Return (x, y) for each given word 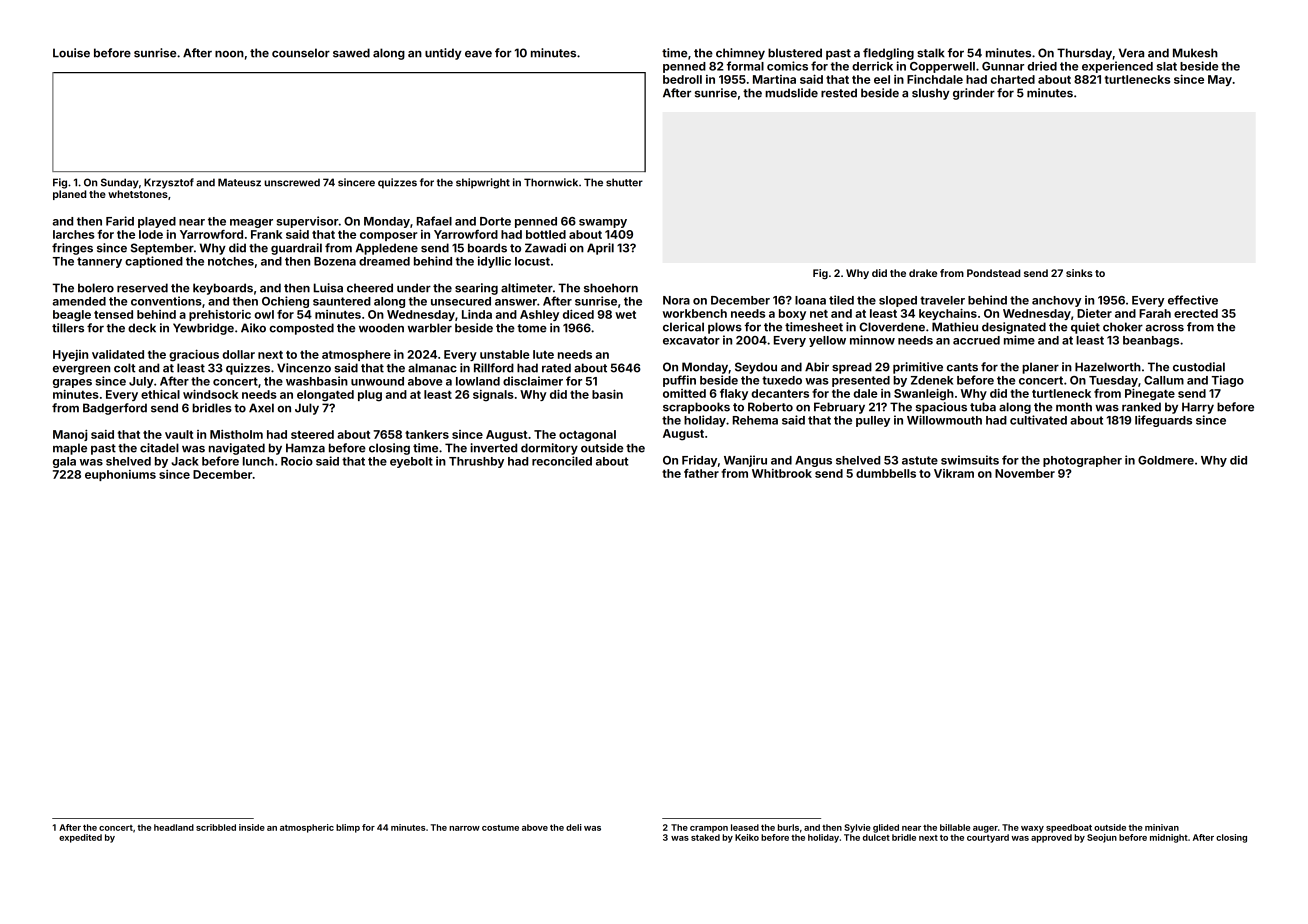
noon (229, 54)
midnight (1169, 838)
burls (788, 827)
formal (745, 66)
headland (174, 827)
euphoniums (120, 475)
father (701, 473)
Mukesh (1195, 53)
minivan (1162, 827)
